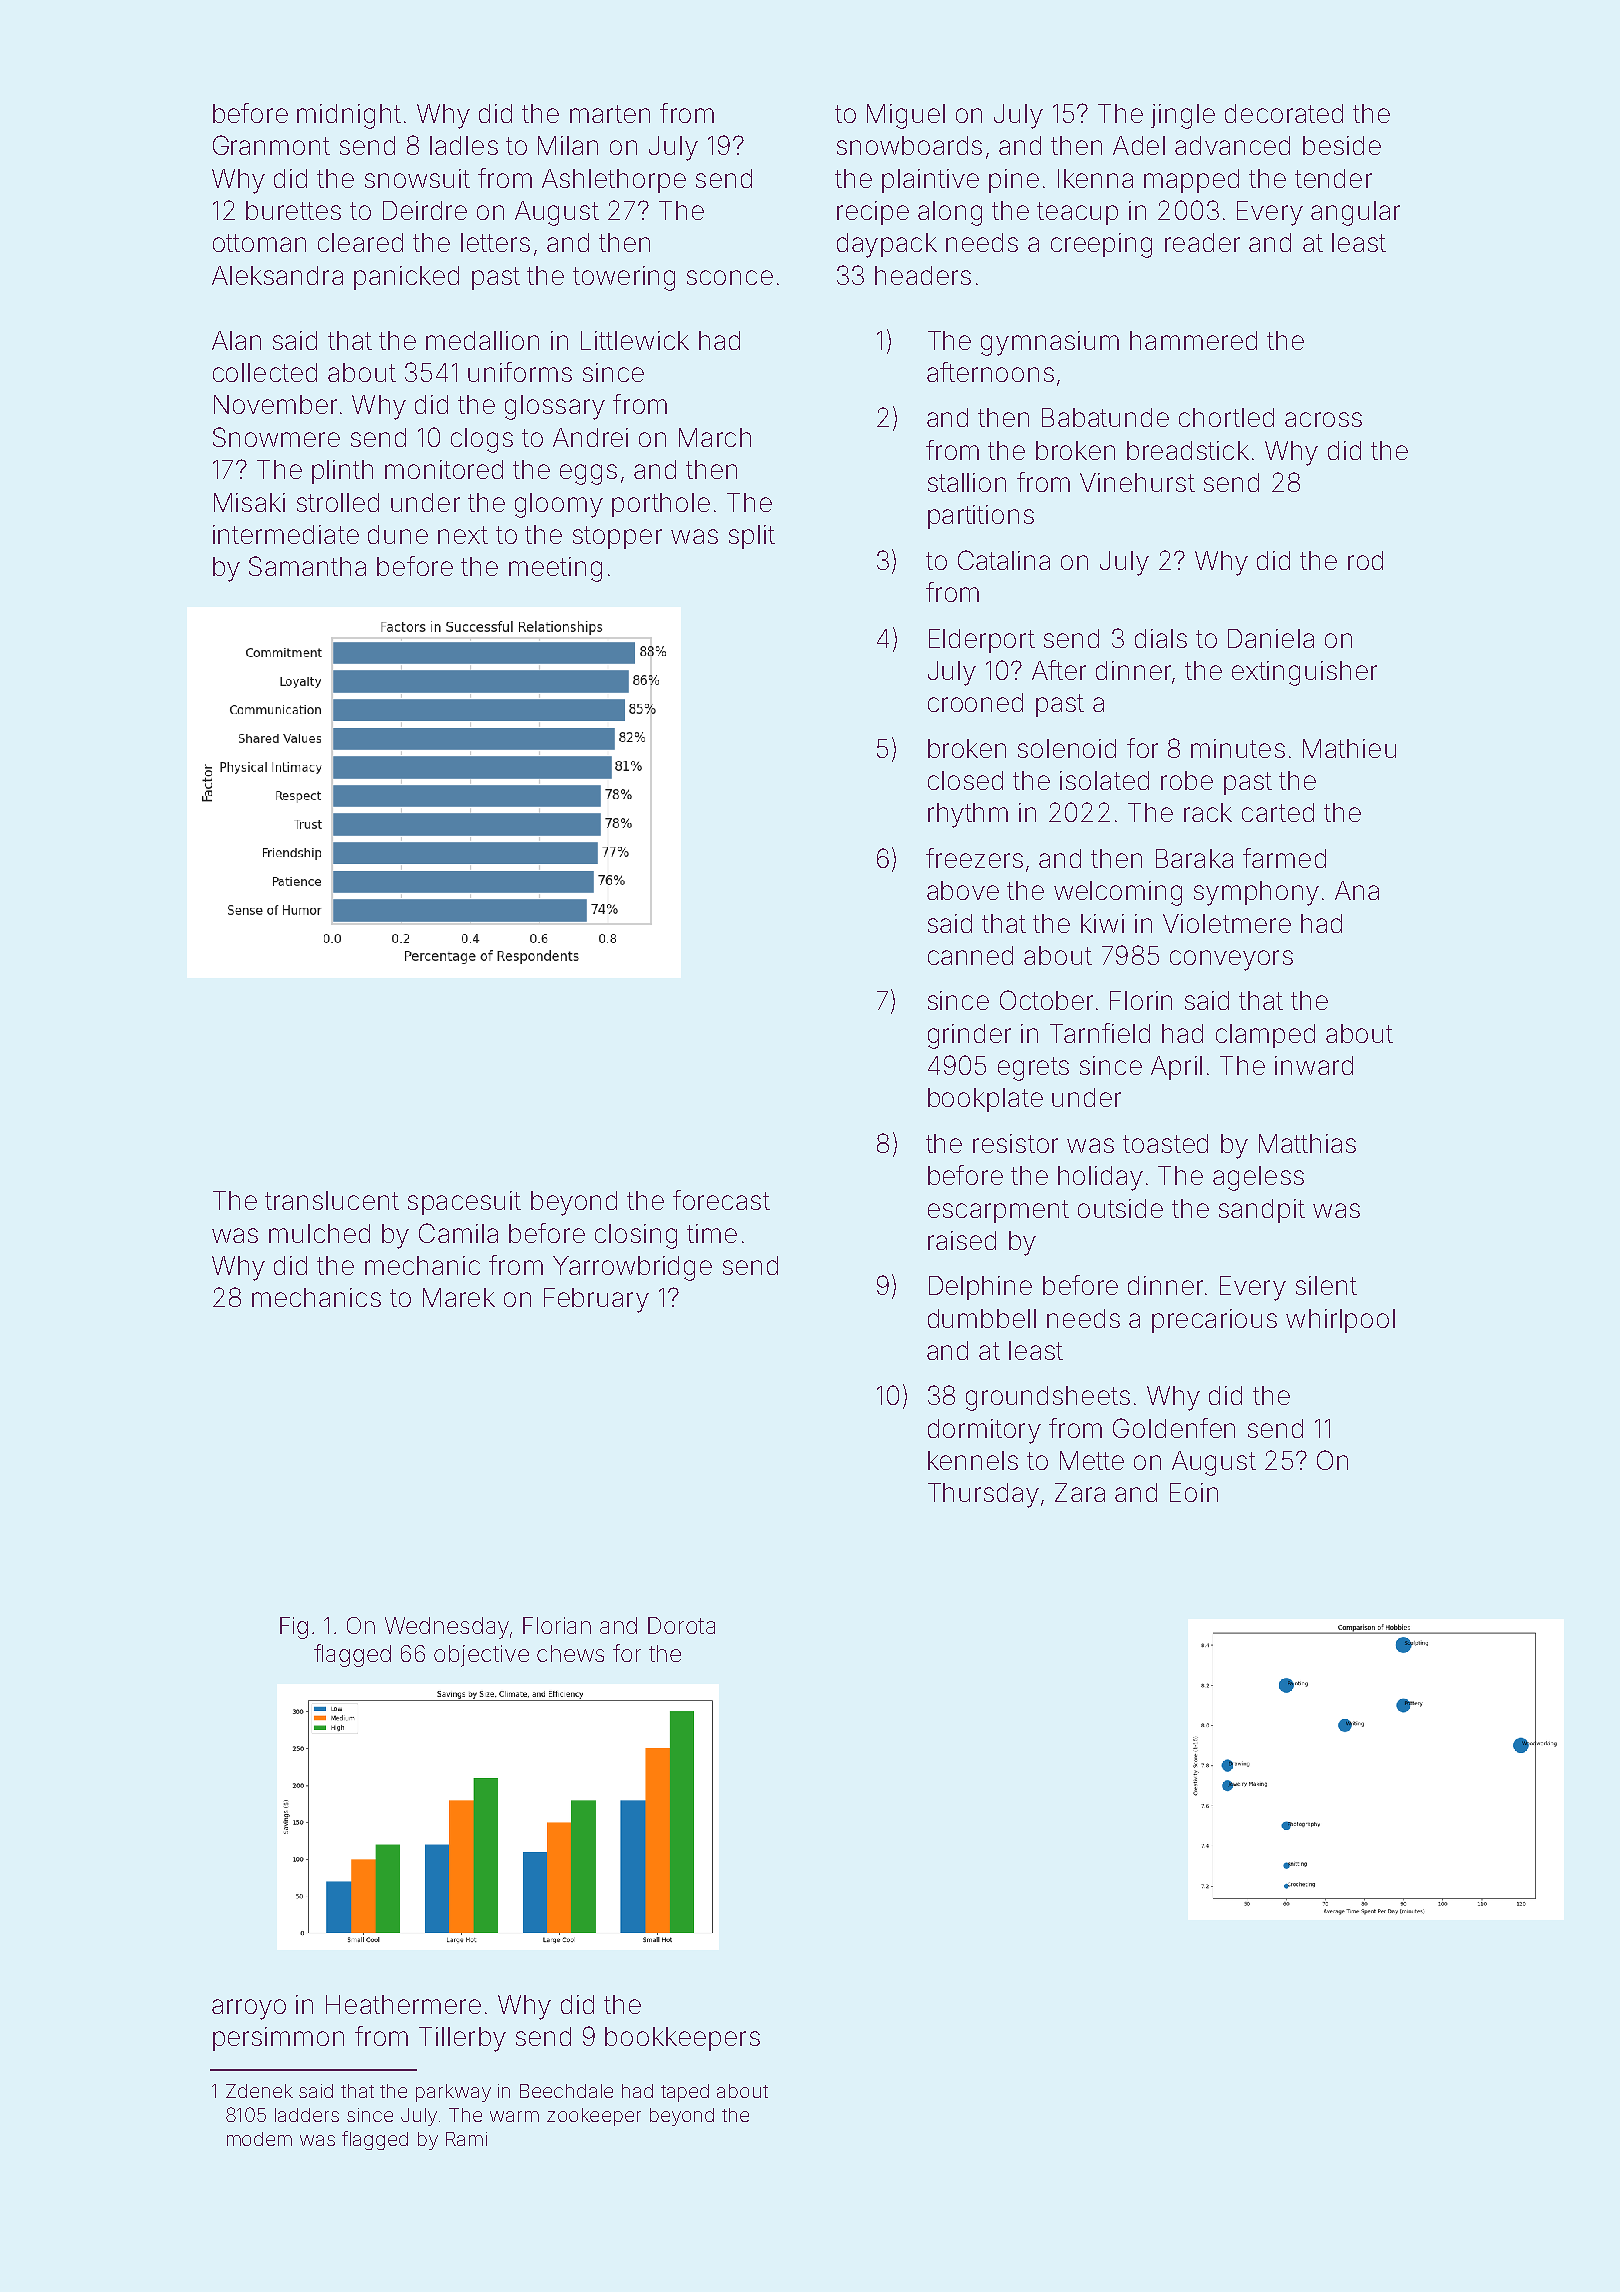 This document has height=2292, width=1620. Describe the element at coordinates (636, 1236) in the document. I see `closing` at that location.
